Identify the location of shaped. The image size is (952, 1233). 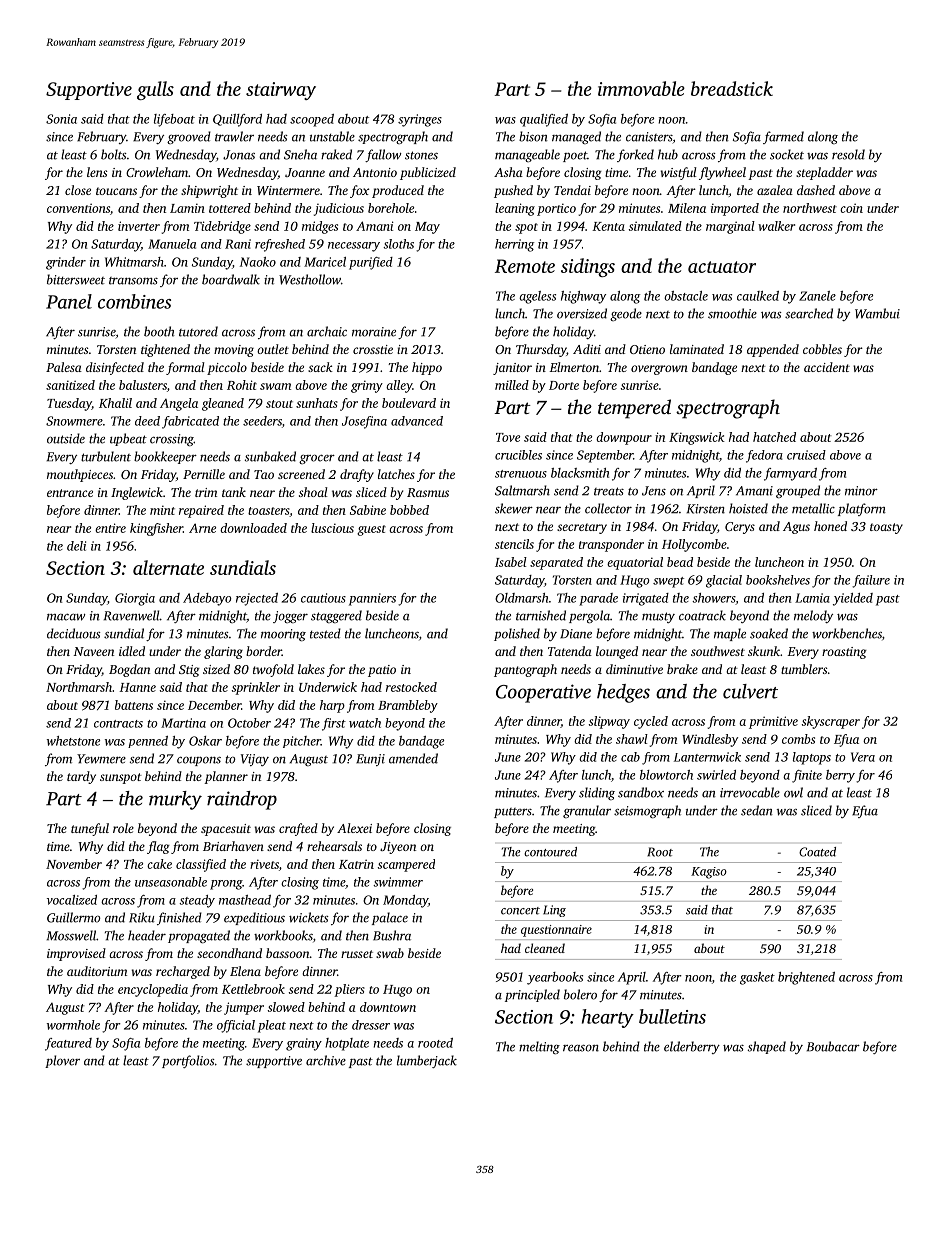
(767, 1047).
